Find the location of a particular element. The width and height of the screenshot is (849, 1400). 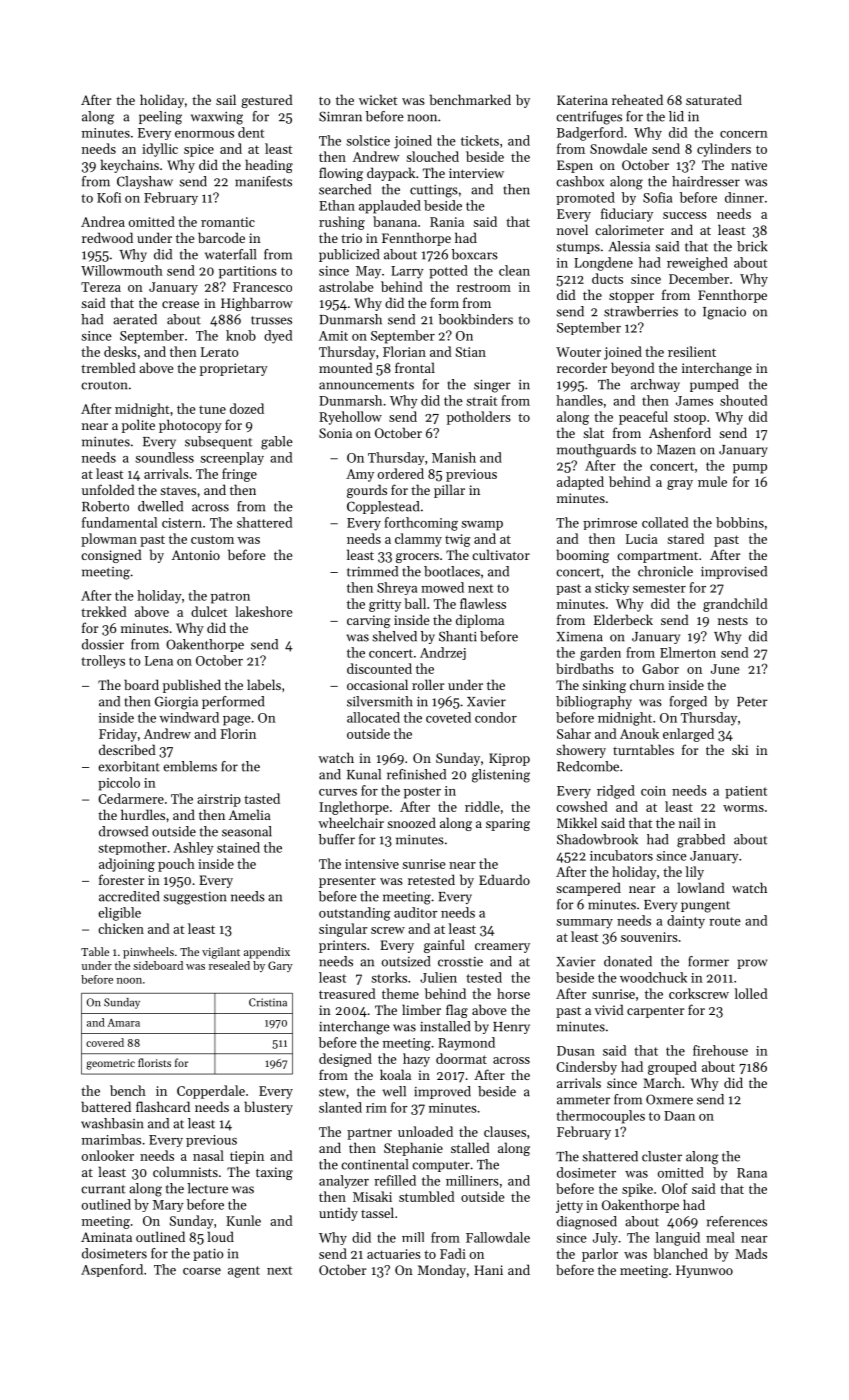

dainty is located at coordinates (686, 922).
